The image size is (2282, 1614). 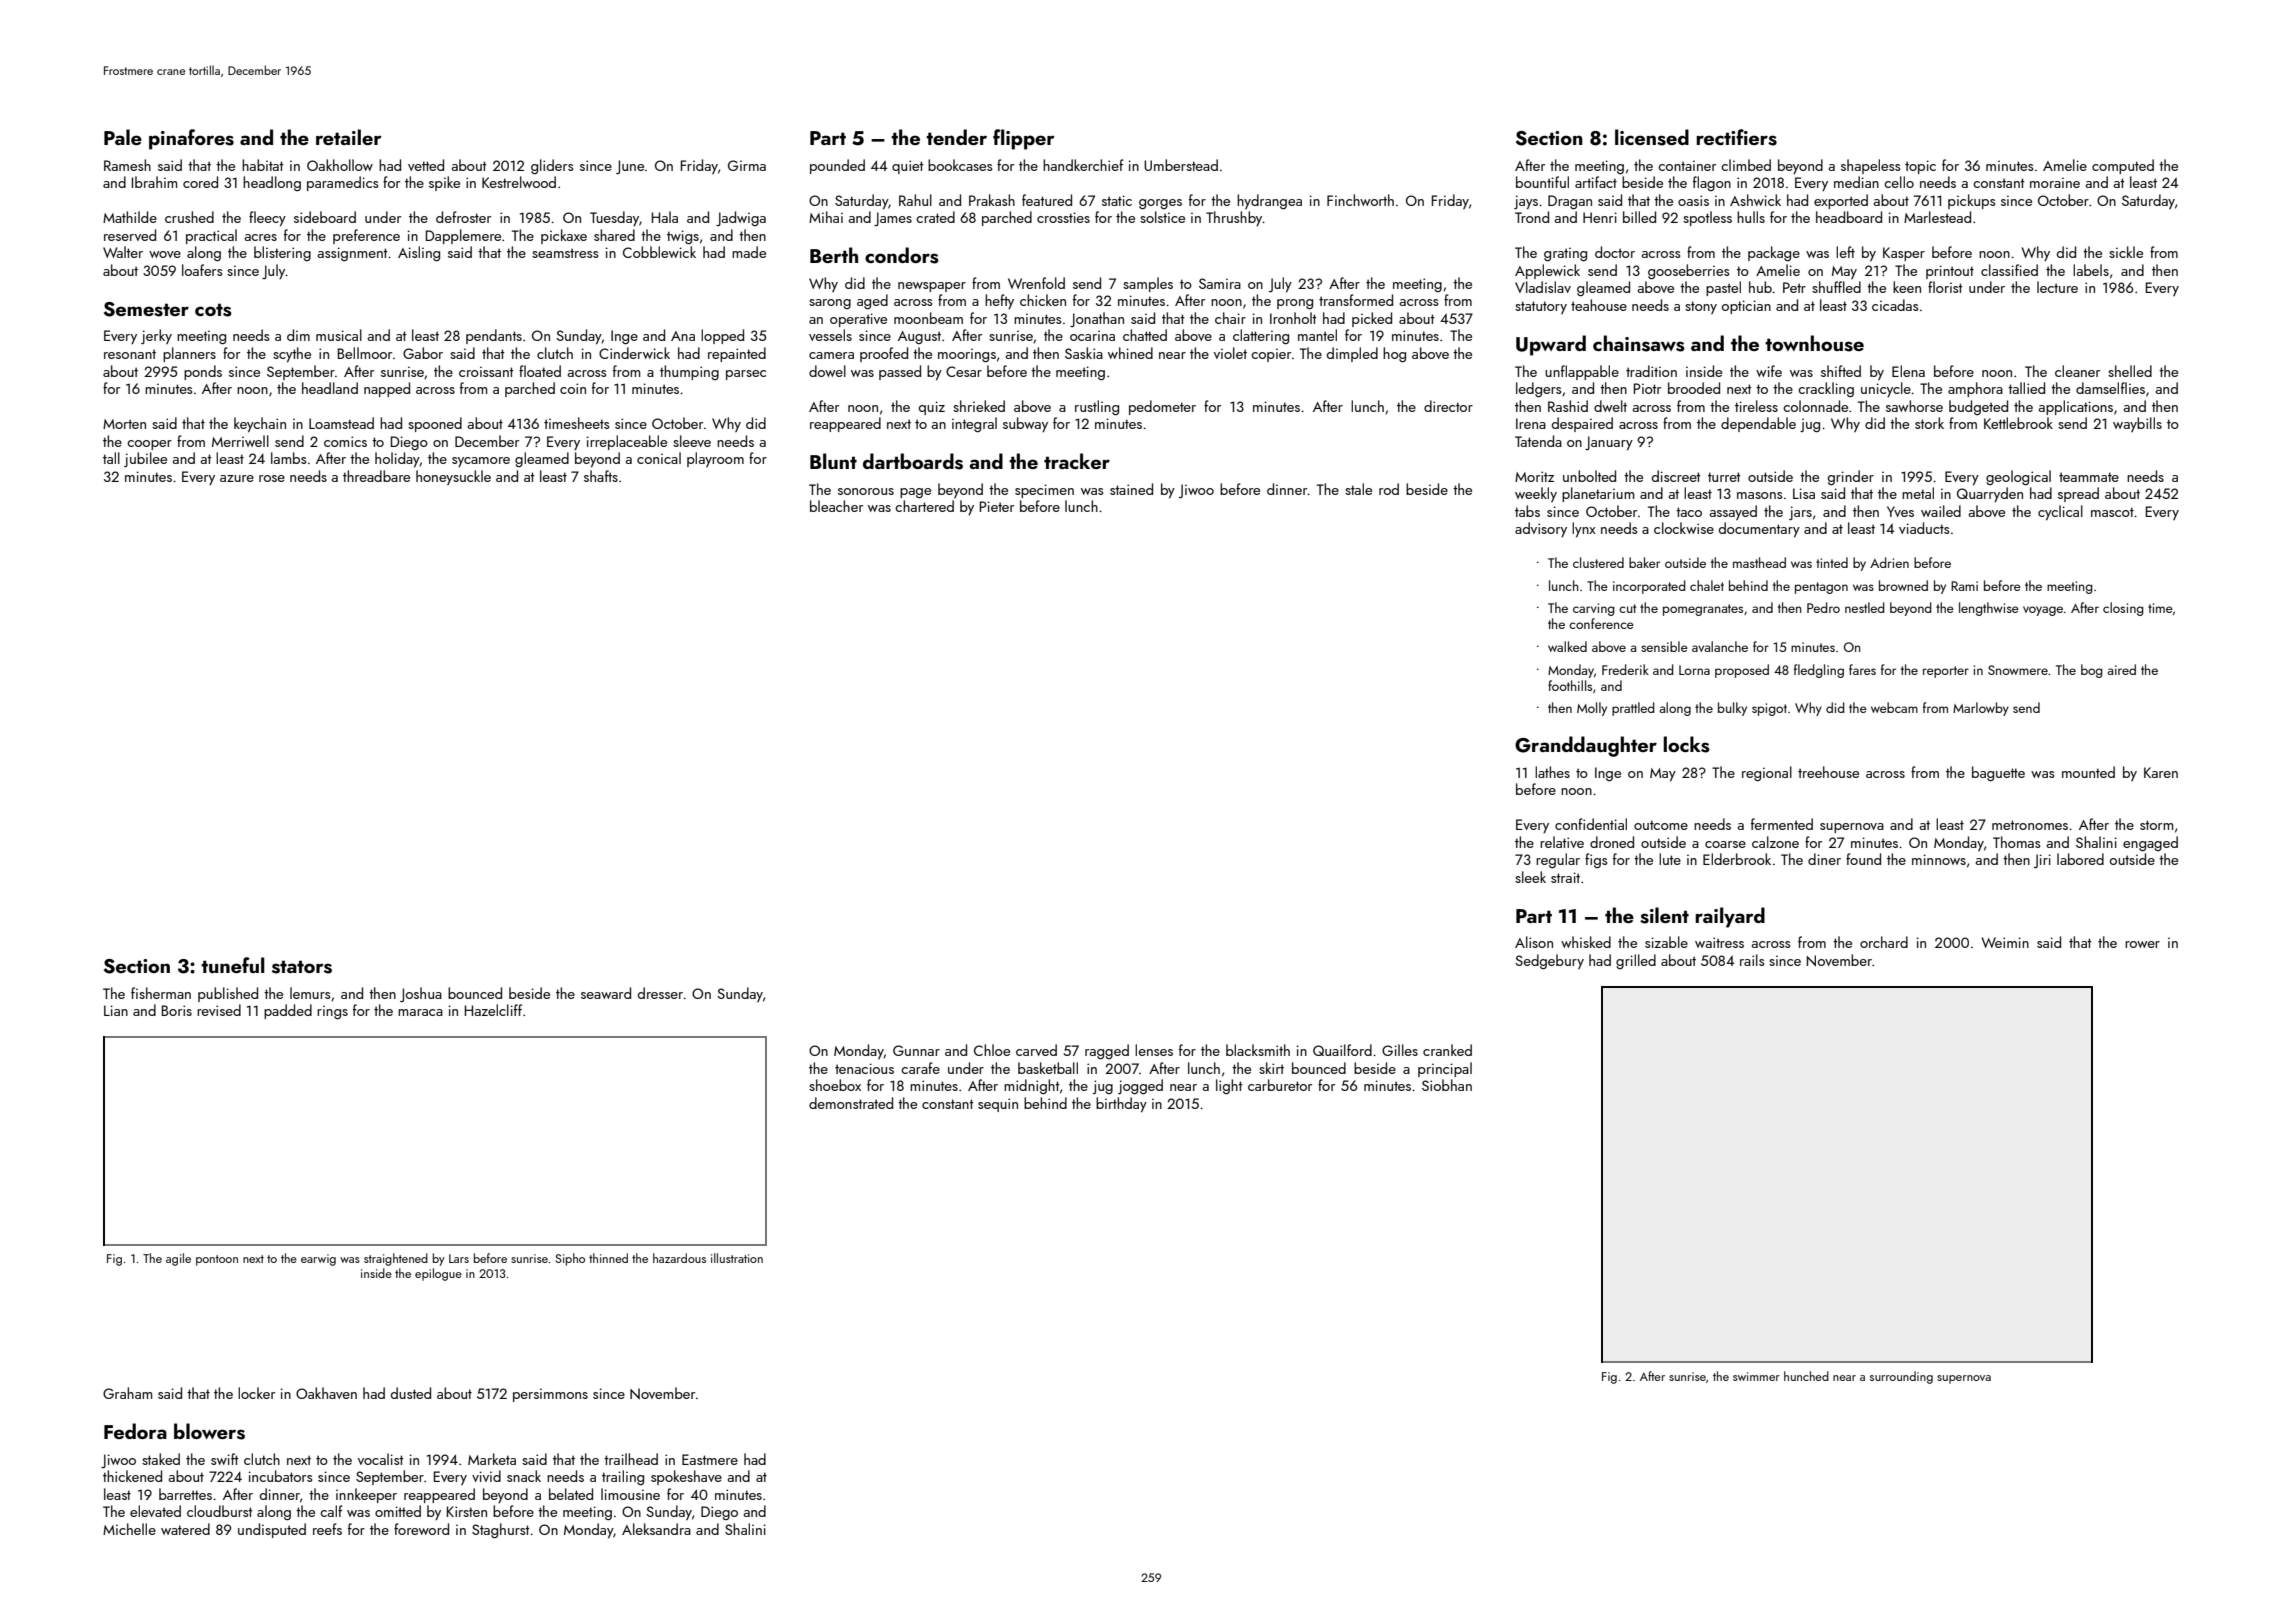 I want to click on bog, so click(x=2092, y=671).
